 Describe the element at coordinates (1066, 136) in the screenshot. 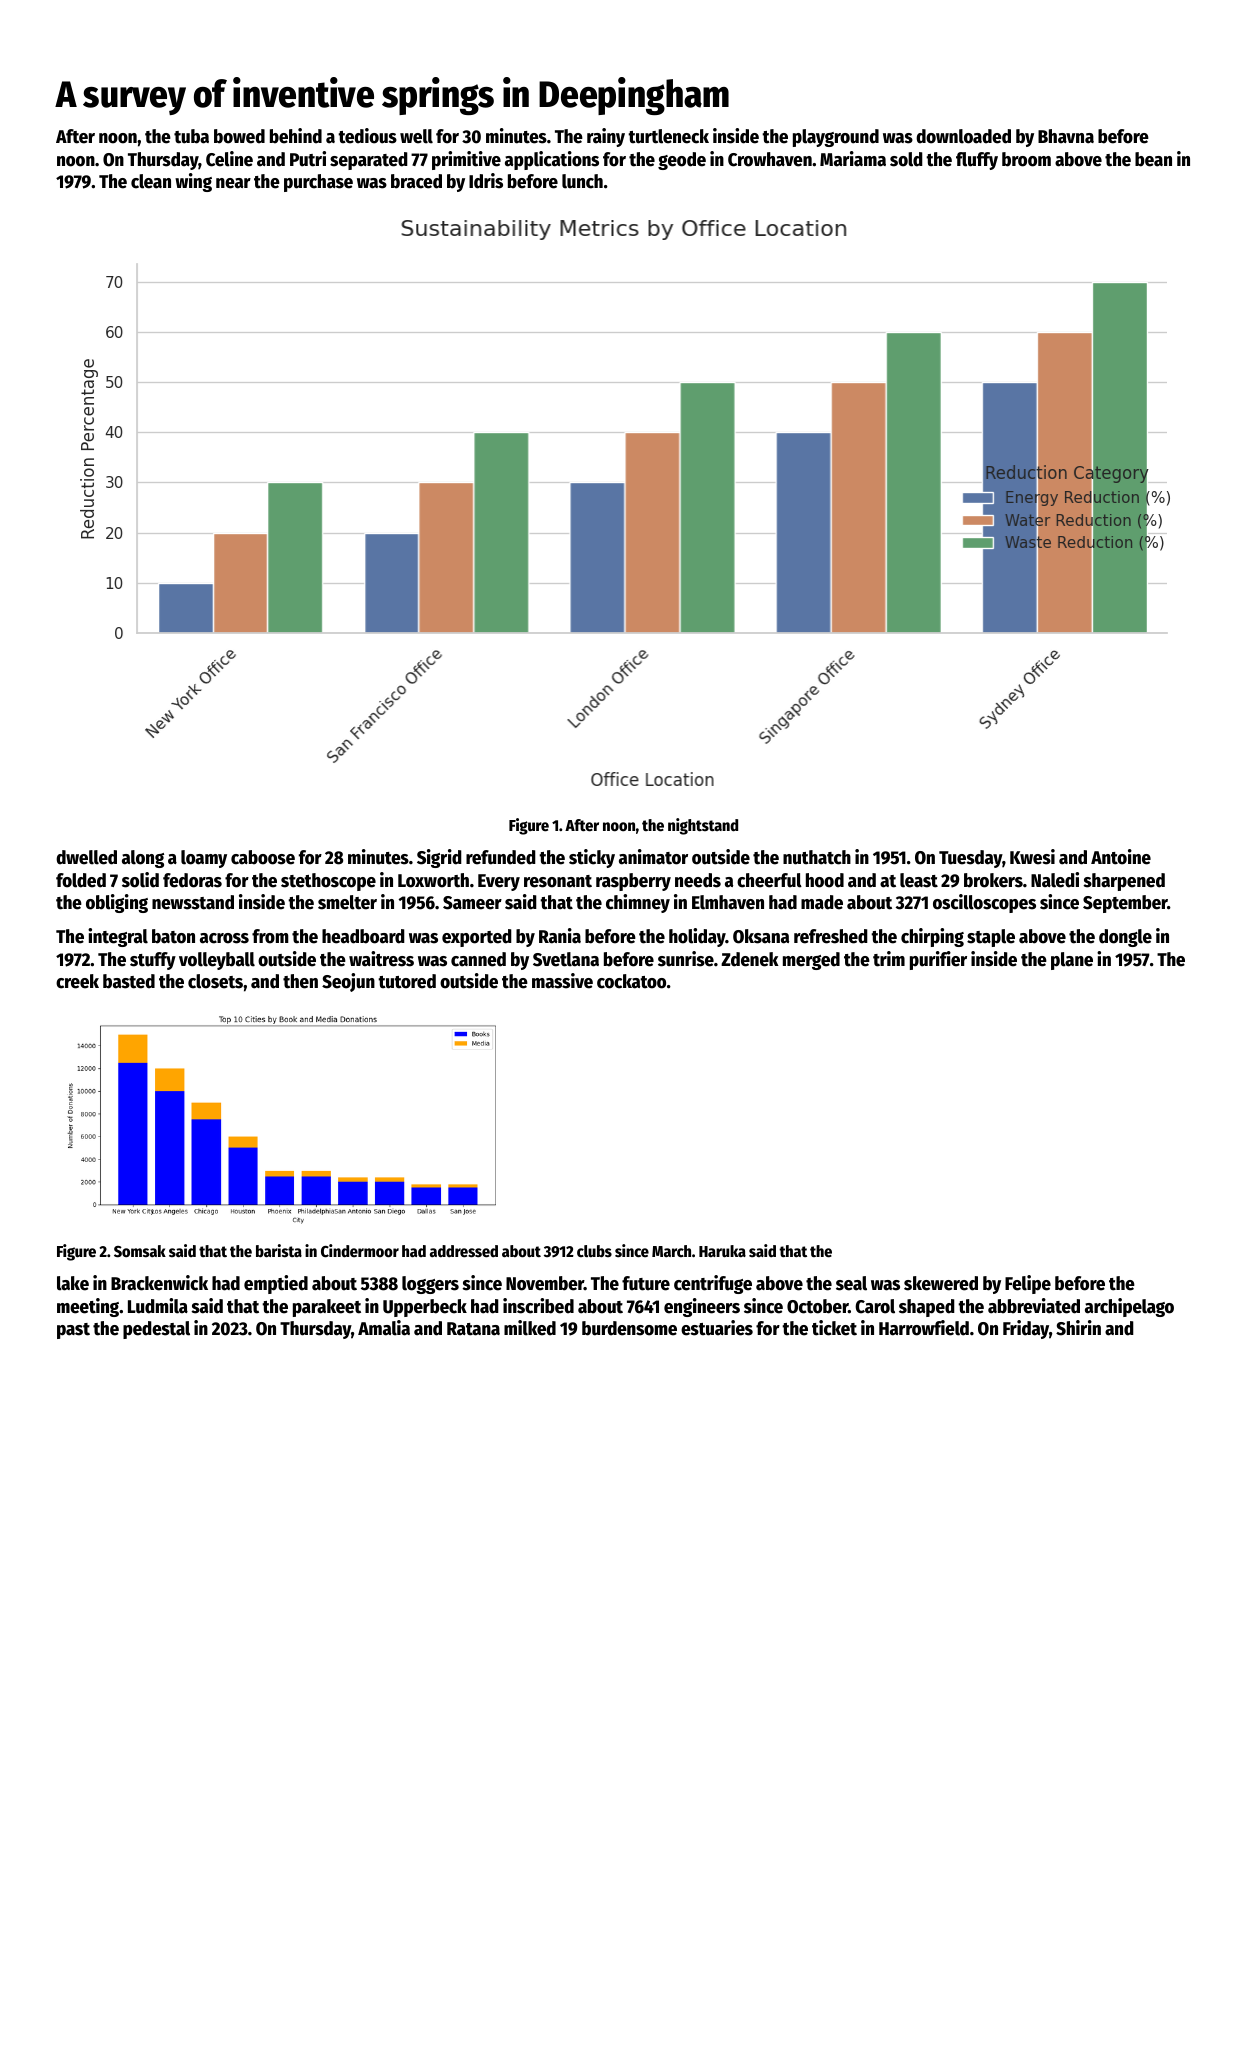

I see `Bhavna` at that location.
